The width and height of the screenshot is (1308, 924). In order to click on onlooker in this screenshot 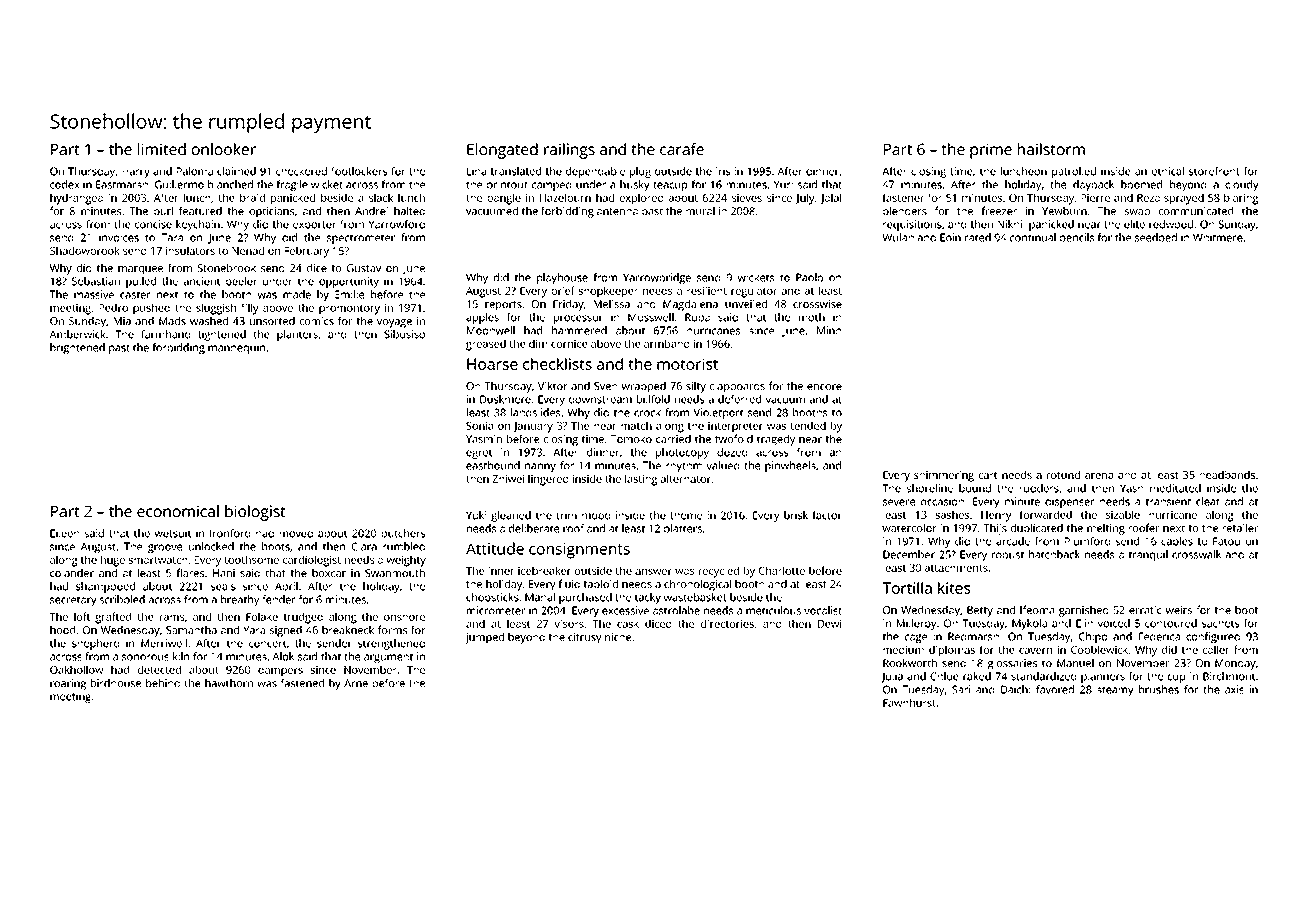, I will do `click(224, 149)`.
